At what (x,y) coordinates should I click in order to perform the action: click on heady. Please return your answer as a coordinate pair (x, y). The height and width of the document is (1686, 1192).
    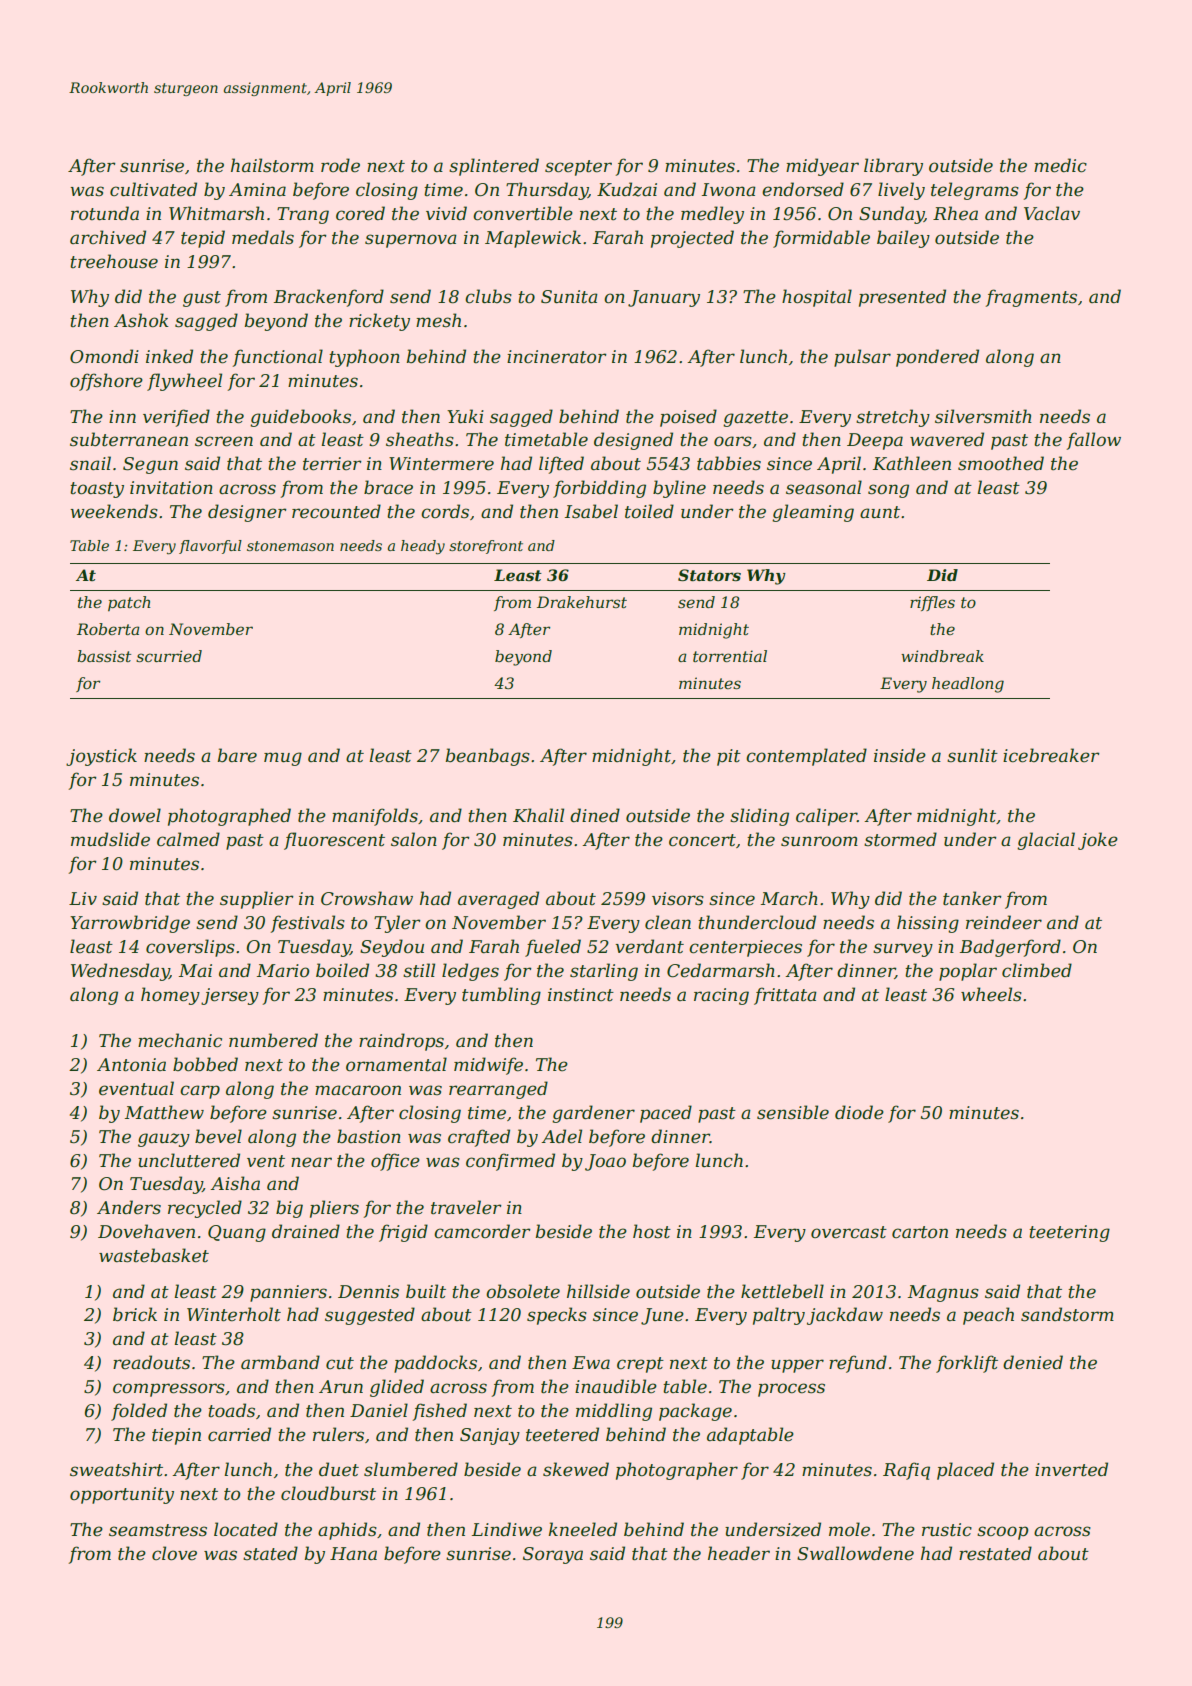
    Looking at the image, I should click on (423, 547).
